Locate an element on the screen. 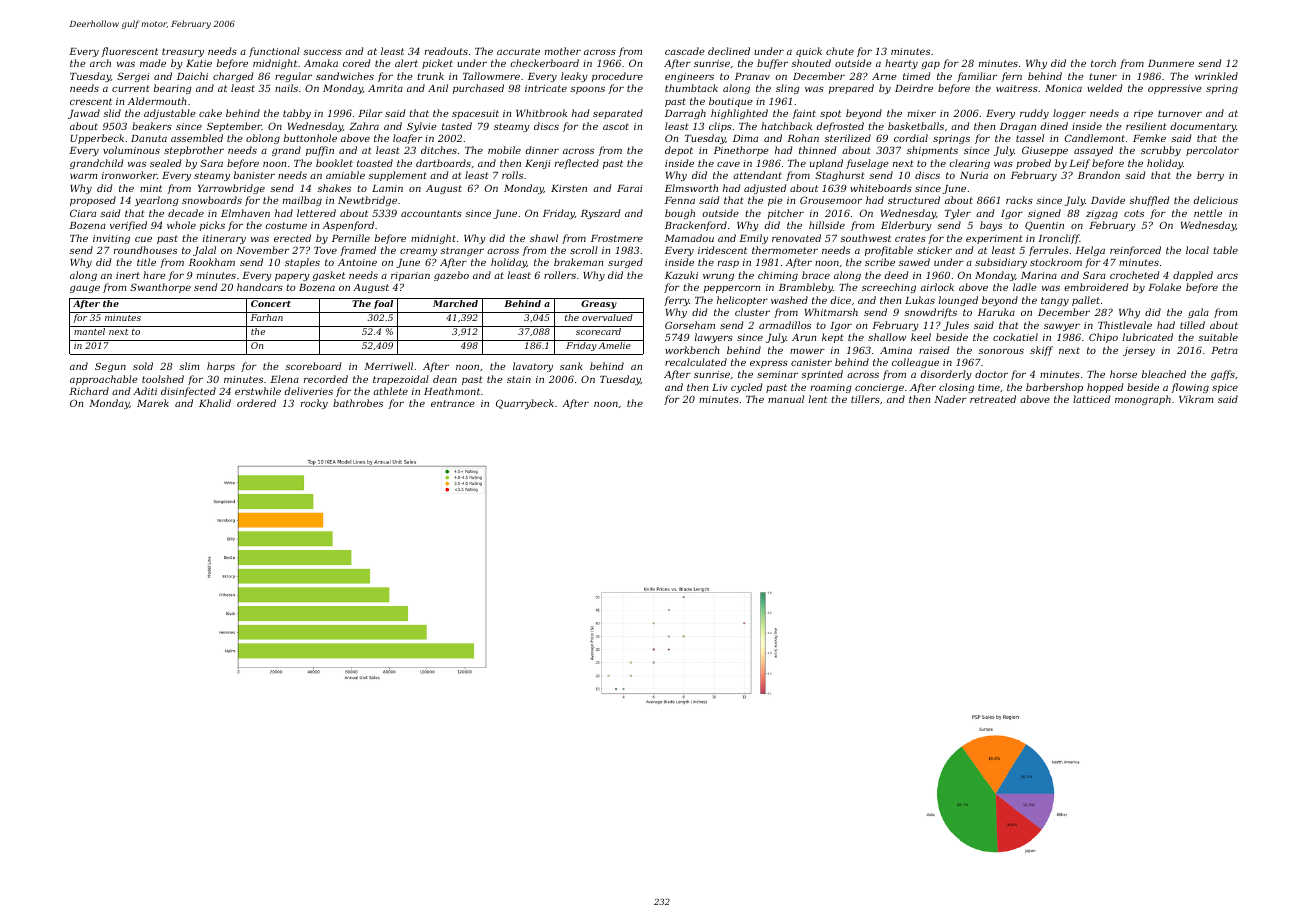 The width and height of the screenshot is (1308, 924). quick is located at coordinates (809, 52).
